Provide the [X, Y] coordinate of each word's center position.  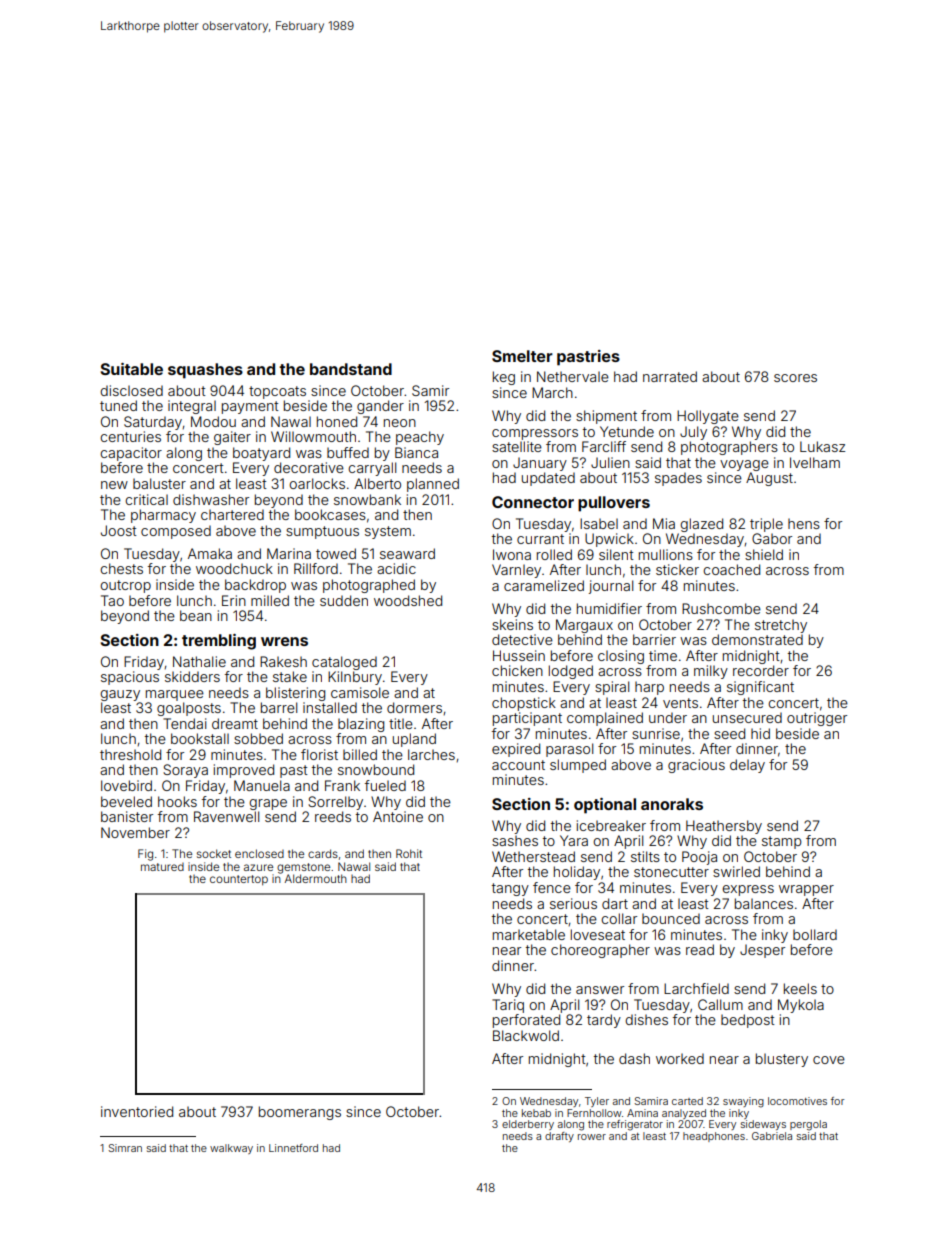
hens [804, 523]
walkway [231, 1149]
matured [162, 867]
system [388, 532]
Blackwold [526, 1035]
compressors [535, 434]
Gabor [772, 538]
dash [634, 1058]
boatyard [261, 454]
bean [196, 615]
